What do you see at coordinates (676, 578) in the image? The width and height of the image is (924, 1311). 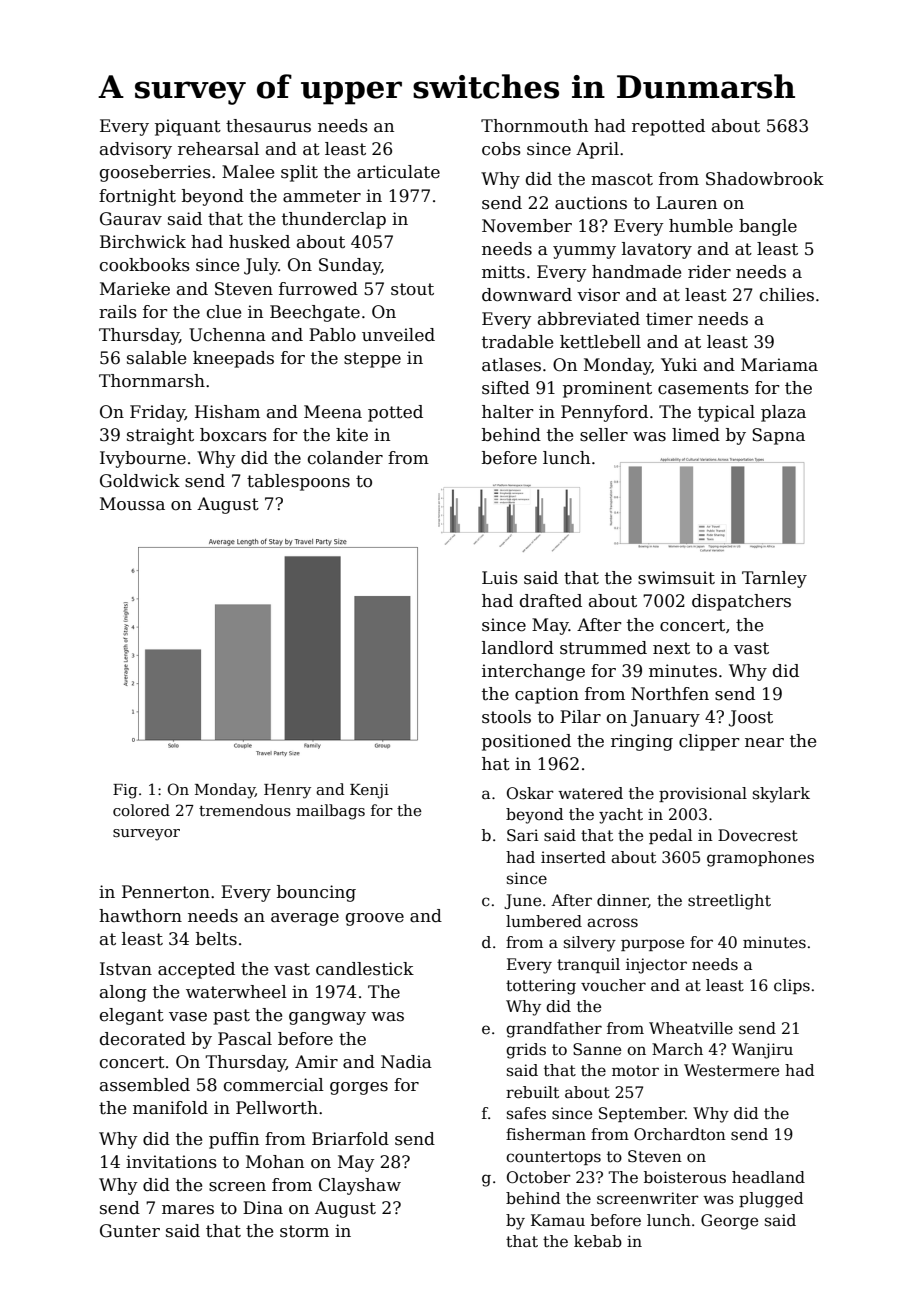 I see `swimsuit` at bounding box center [676, 578].
